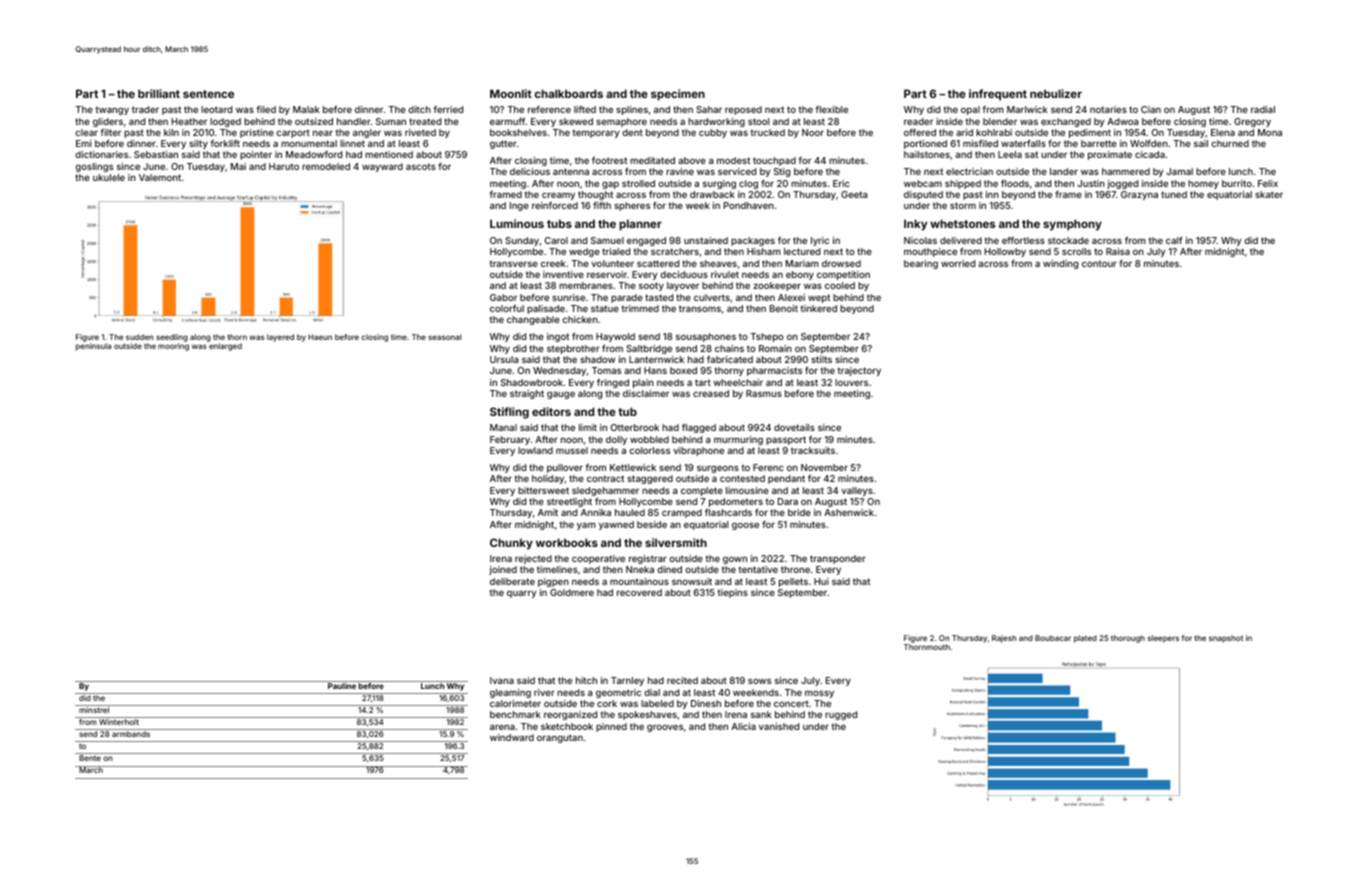 This document has height=887, width=1372. What do you see at coordinates (857, 491) in the document?
I see `valleys` at bounding box center [857, 491].
